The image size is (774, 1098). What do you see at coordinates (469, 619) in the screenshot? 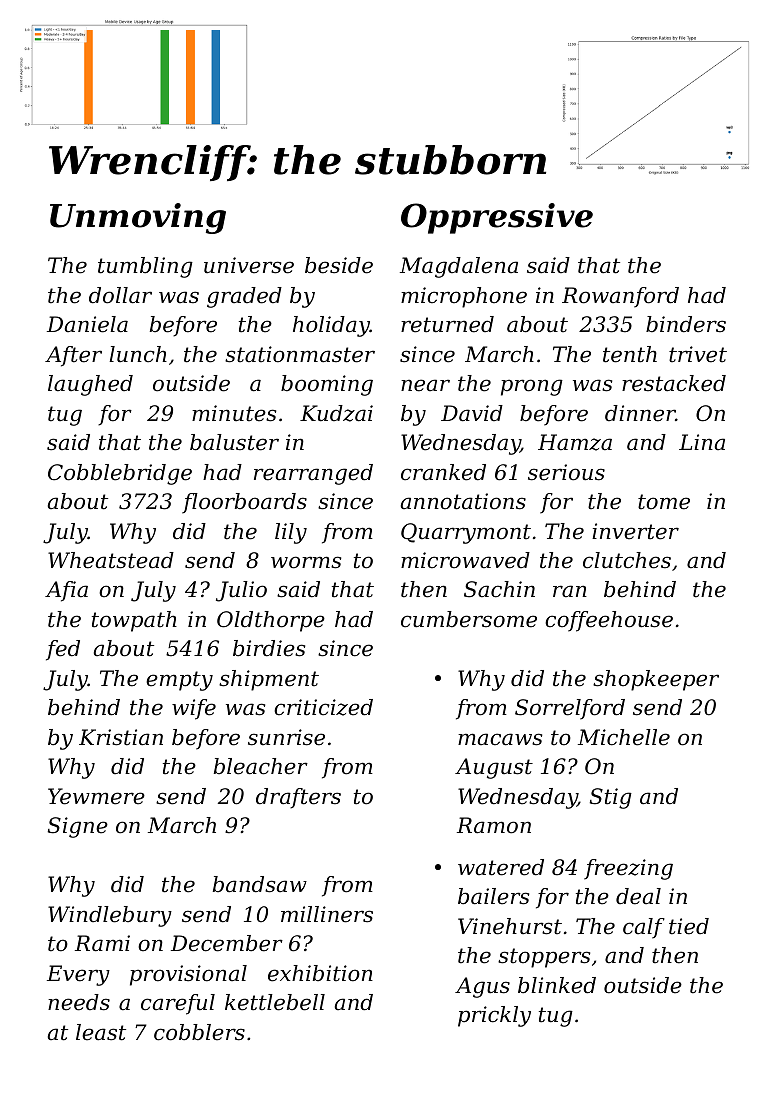
I see `cumbersome` at bounding box center [469, 619].
